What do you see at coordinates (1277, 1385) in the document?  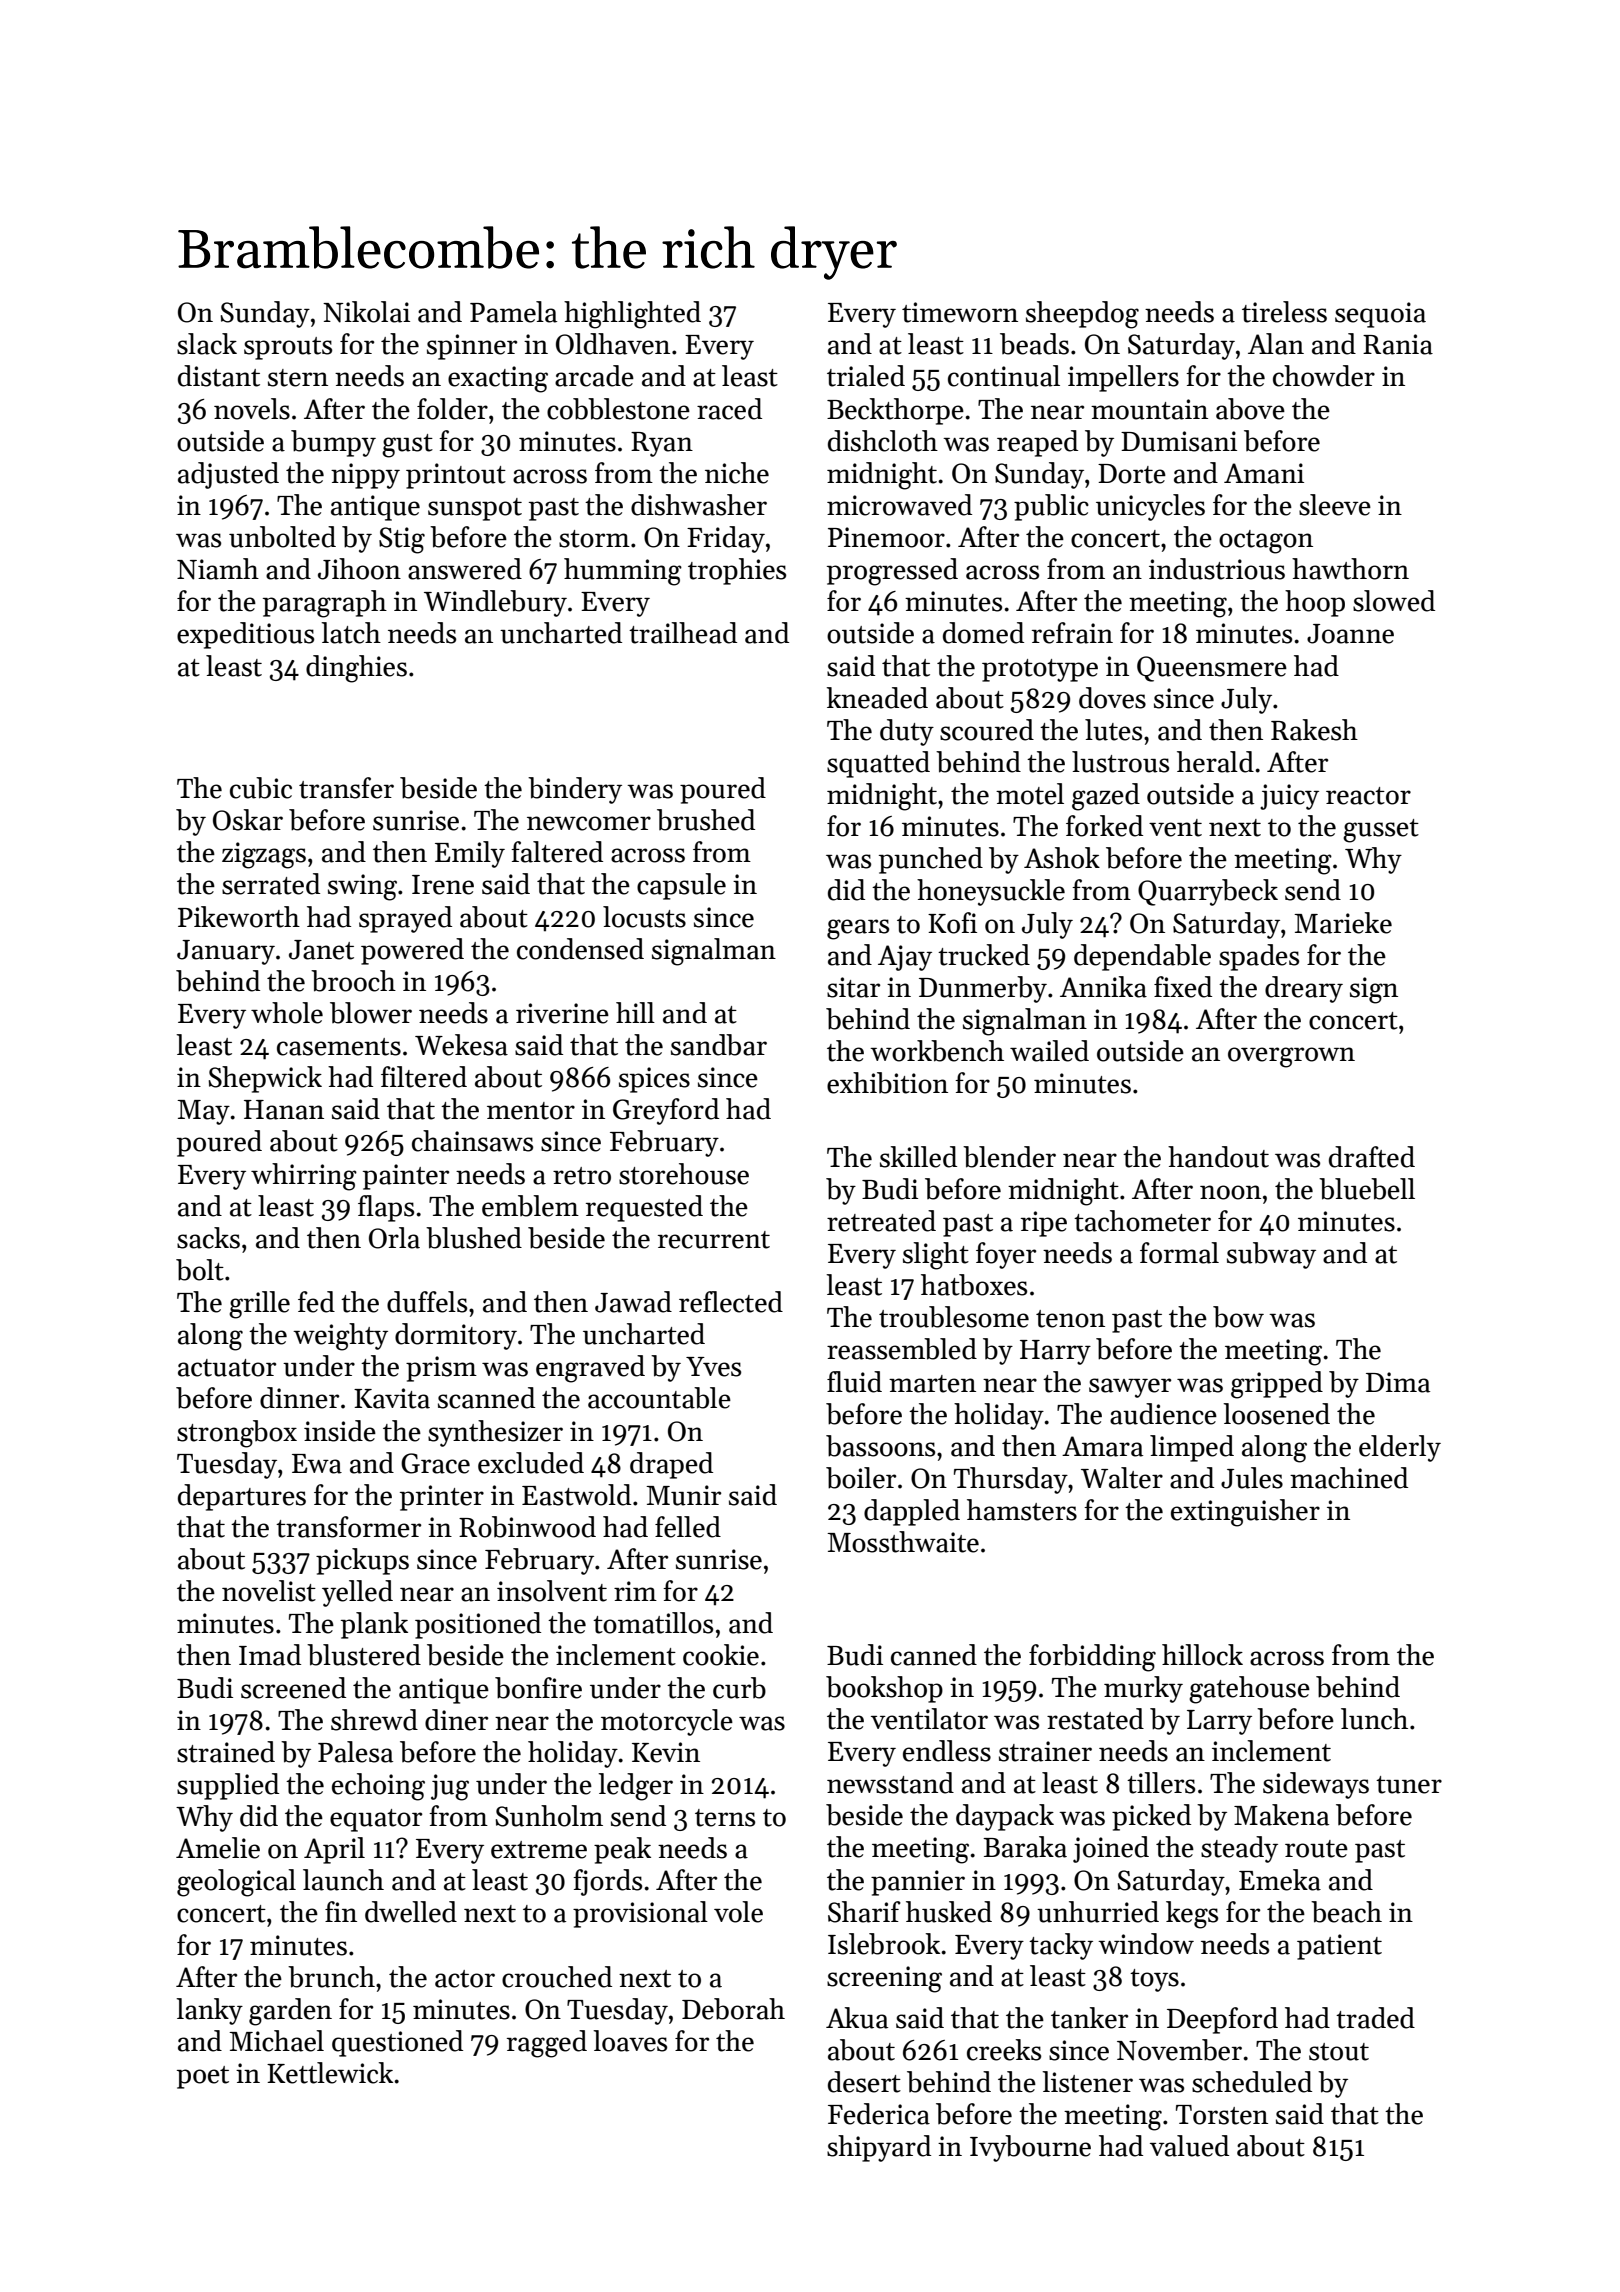 I see `gripped` at bounding box center [1277, 1385].
